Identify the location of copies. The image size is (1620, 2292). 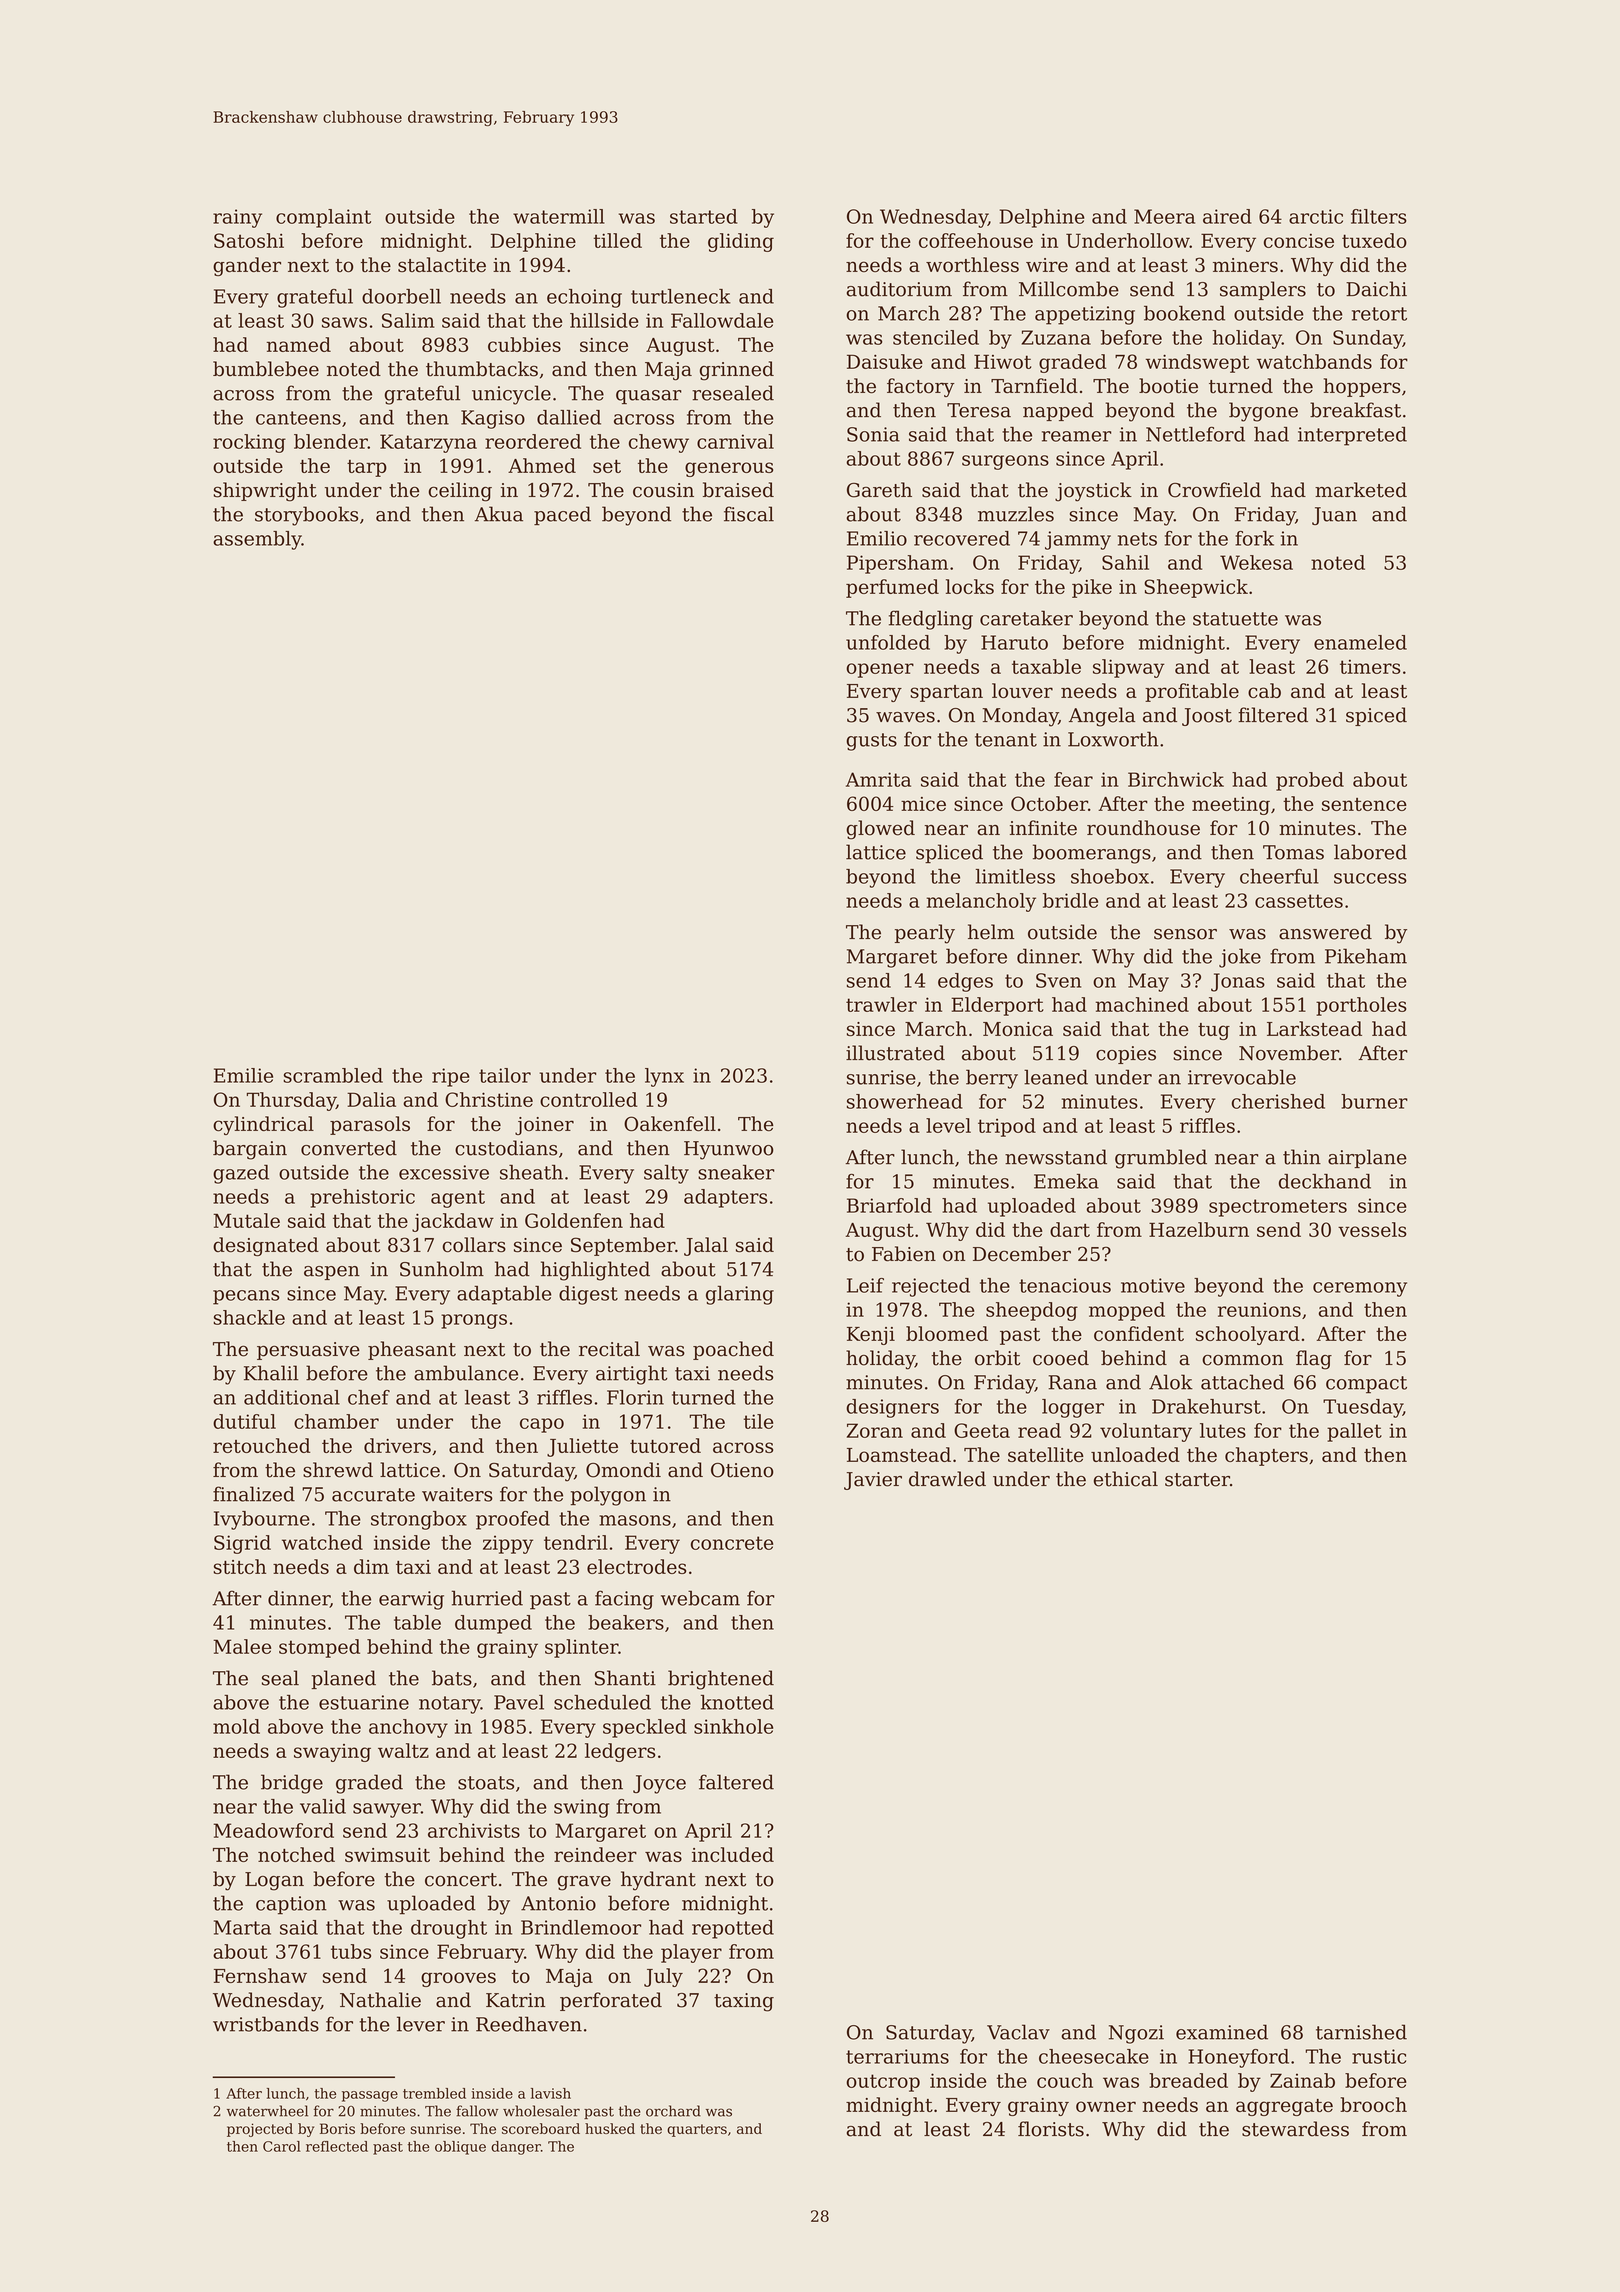
(1126, 1055).
